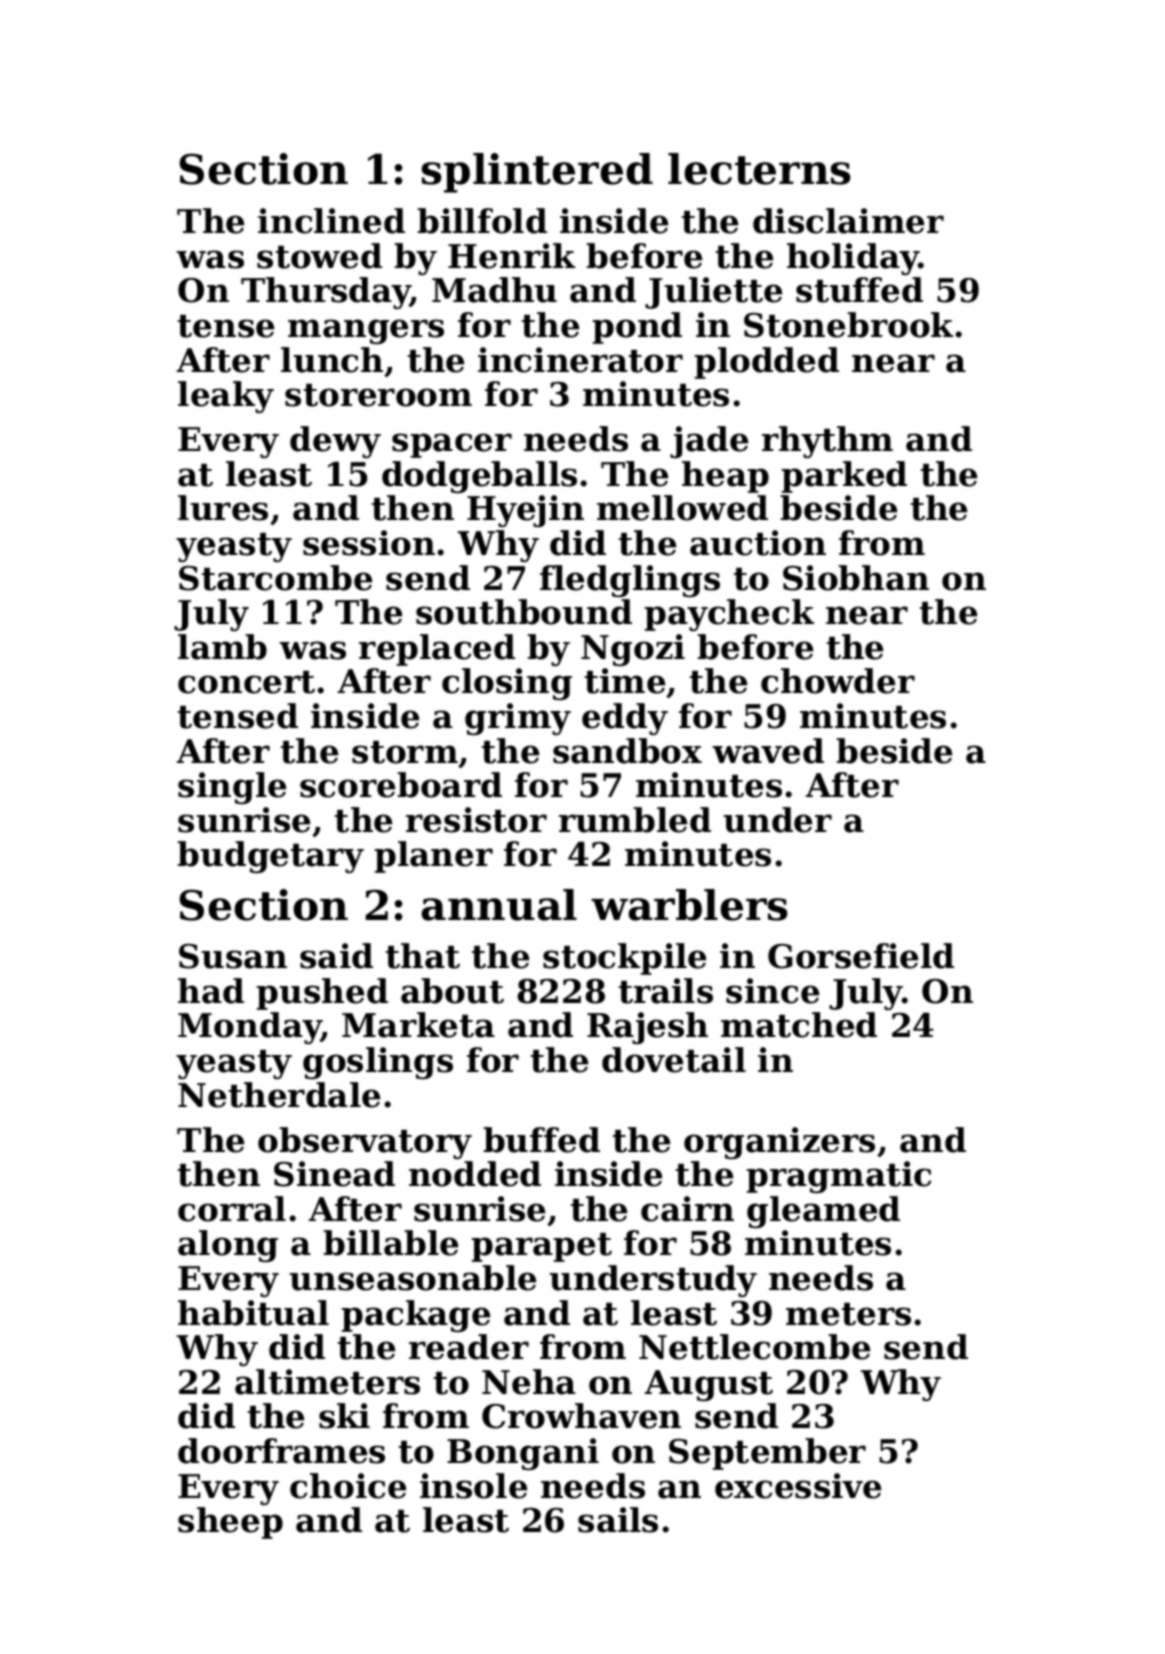 This image has width=1165, height=1654. I want to click on waved, so click(768, 751).
